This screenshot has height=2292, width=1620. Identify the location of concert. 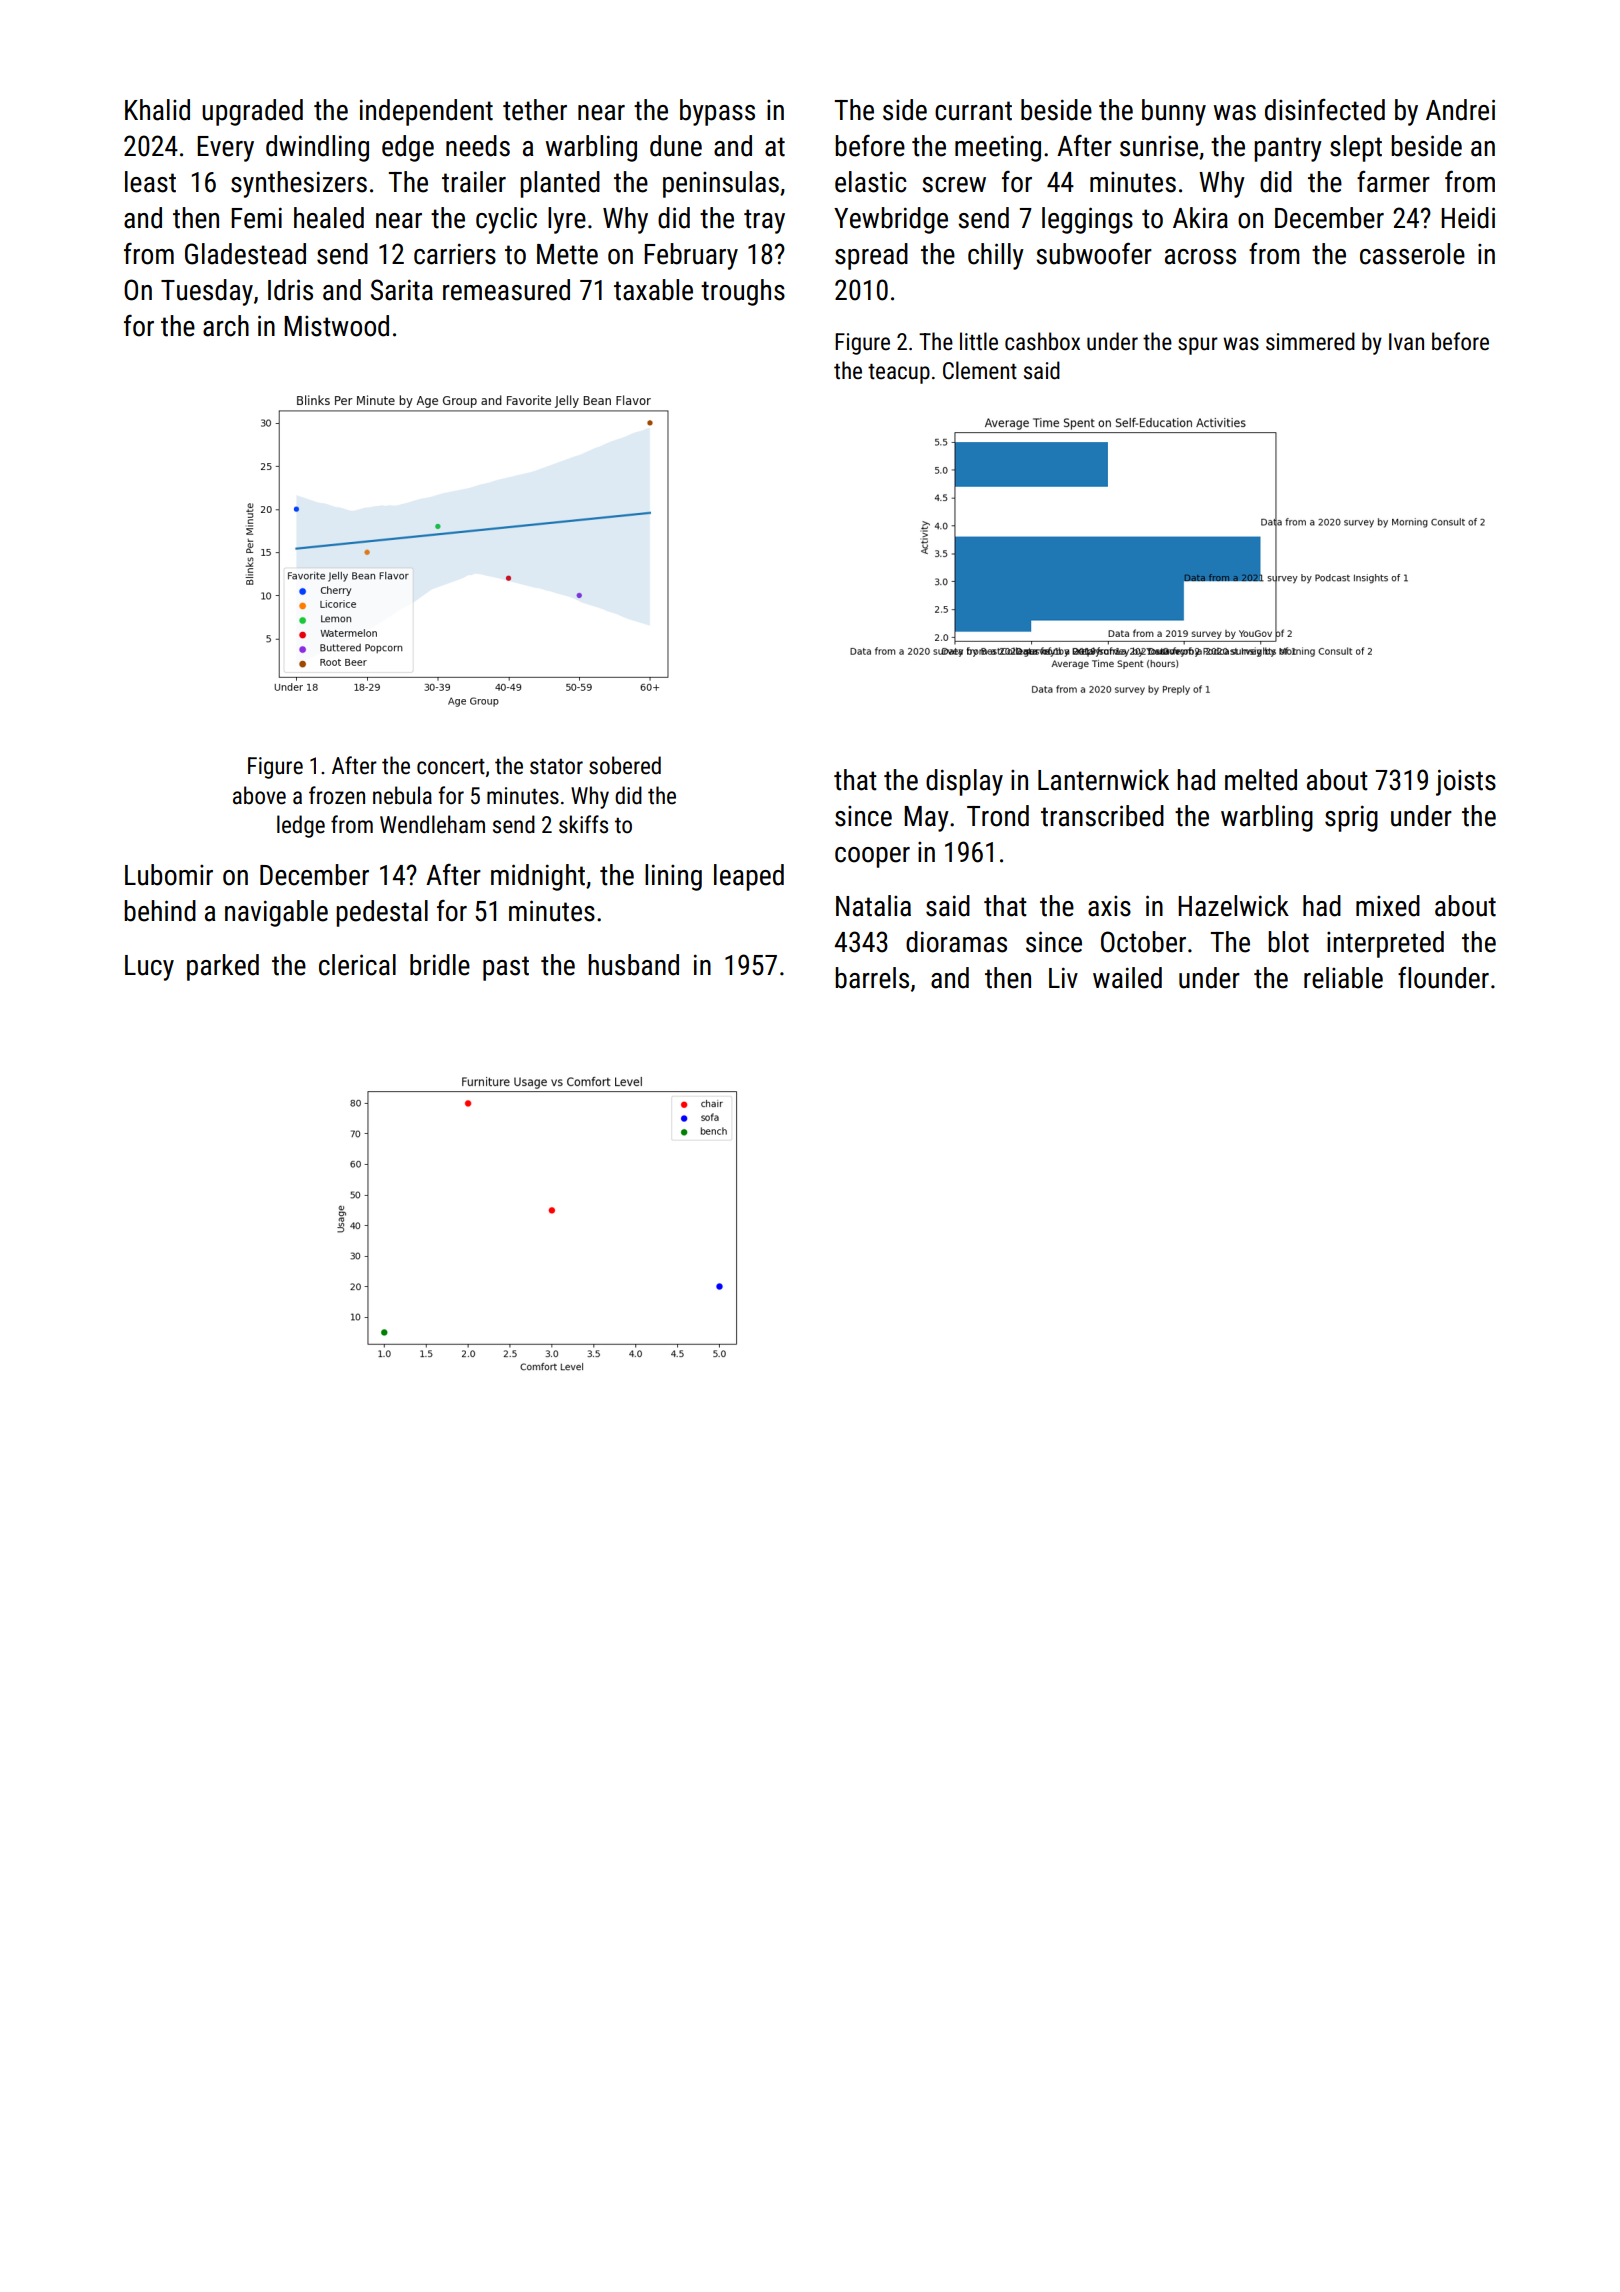
(451, 767).
